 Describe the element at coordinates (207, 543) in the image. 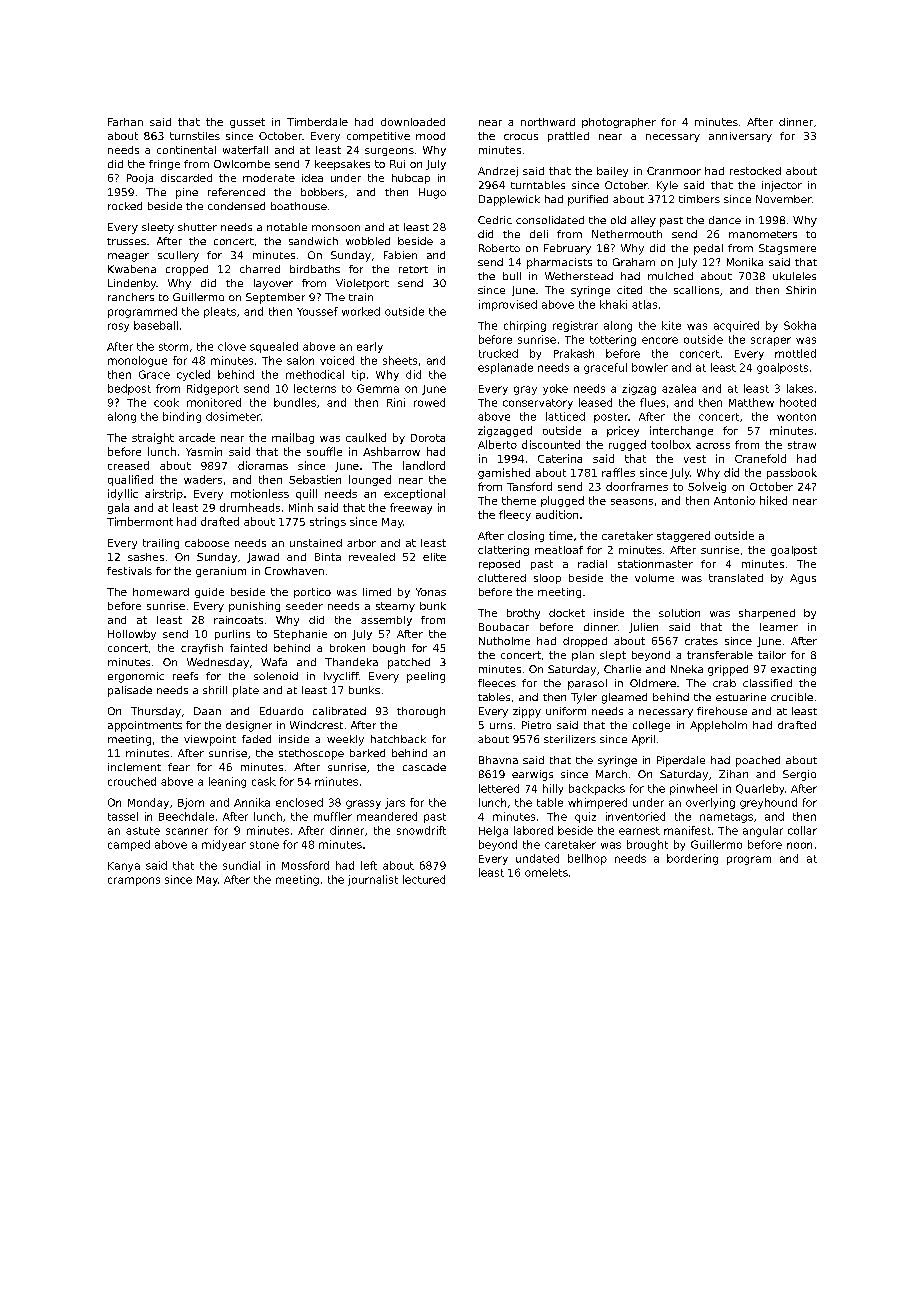

I see `caboose` at that location.
